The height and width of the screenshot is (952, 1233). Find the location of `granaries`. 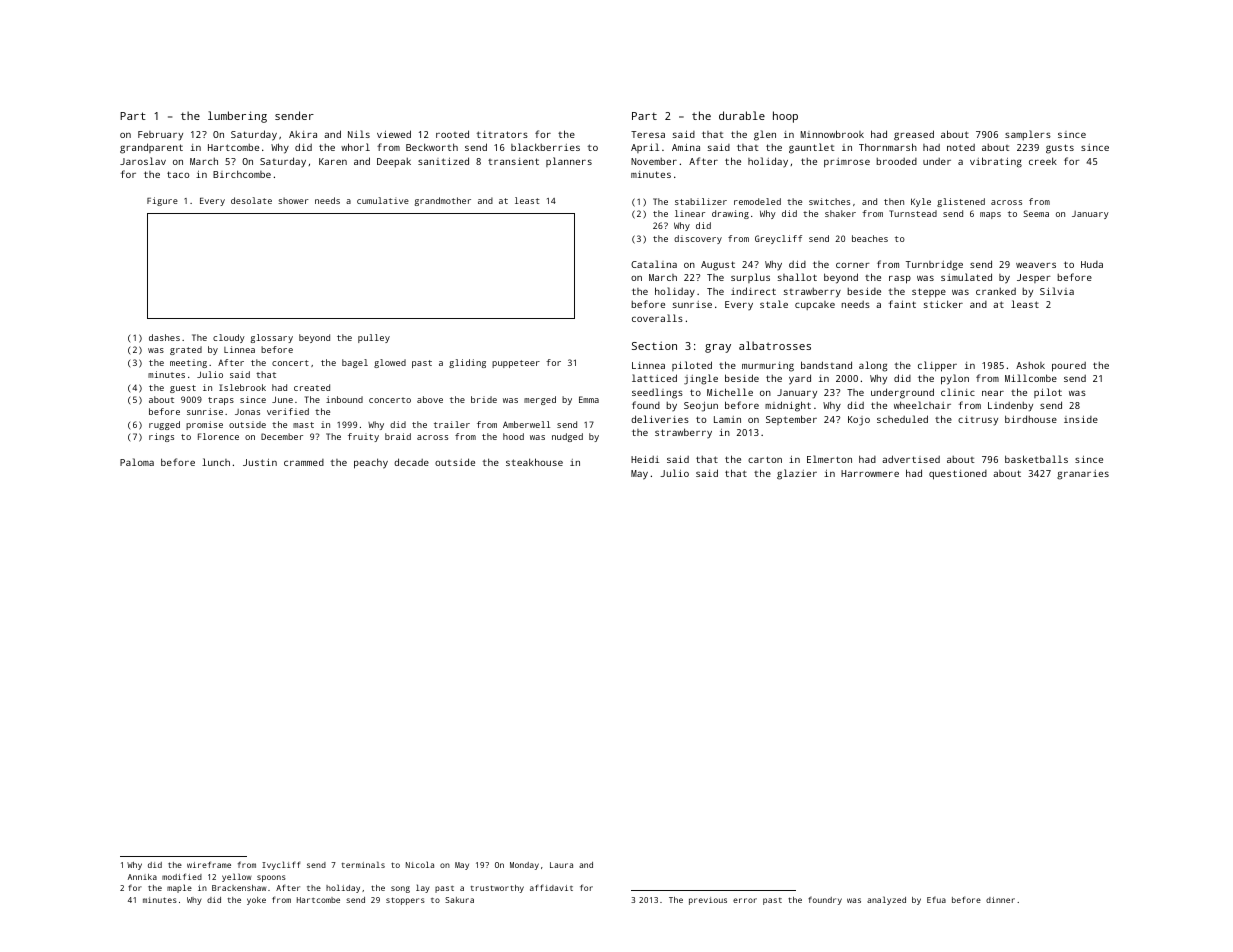

granaries is located at coordinates (1083, 475).
